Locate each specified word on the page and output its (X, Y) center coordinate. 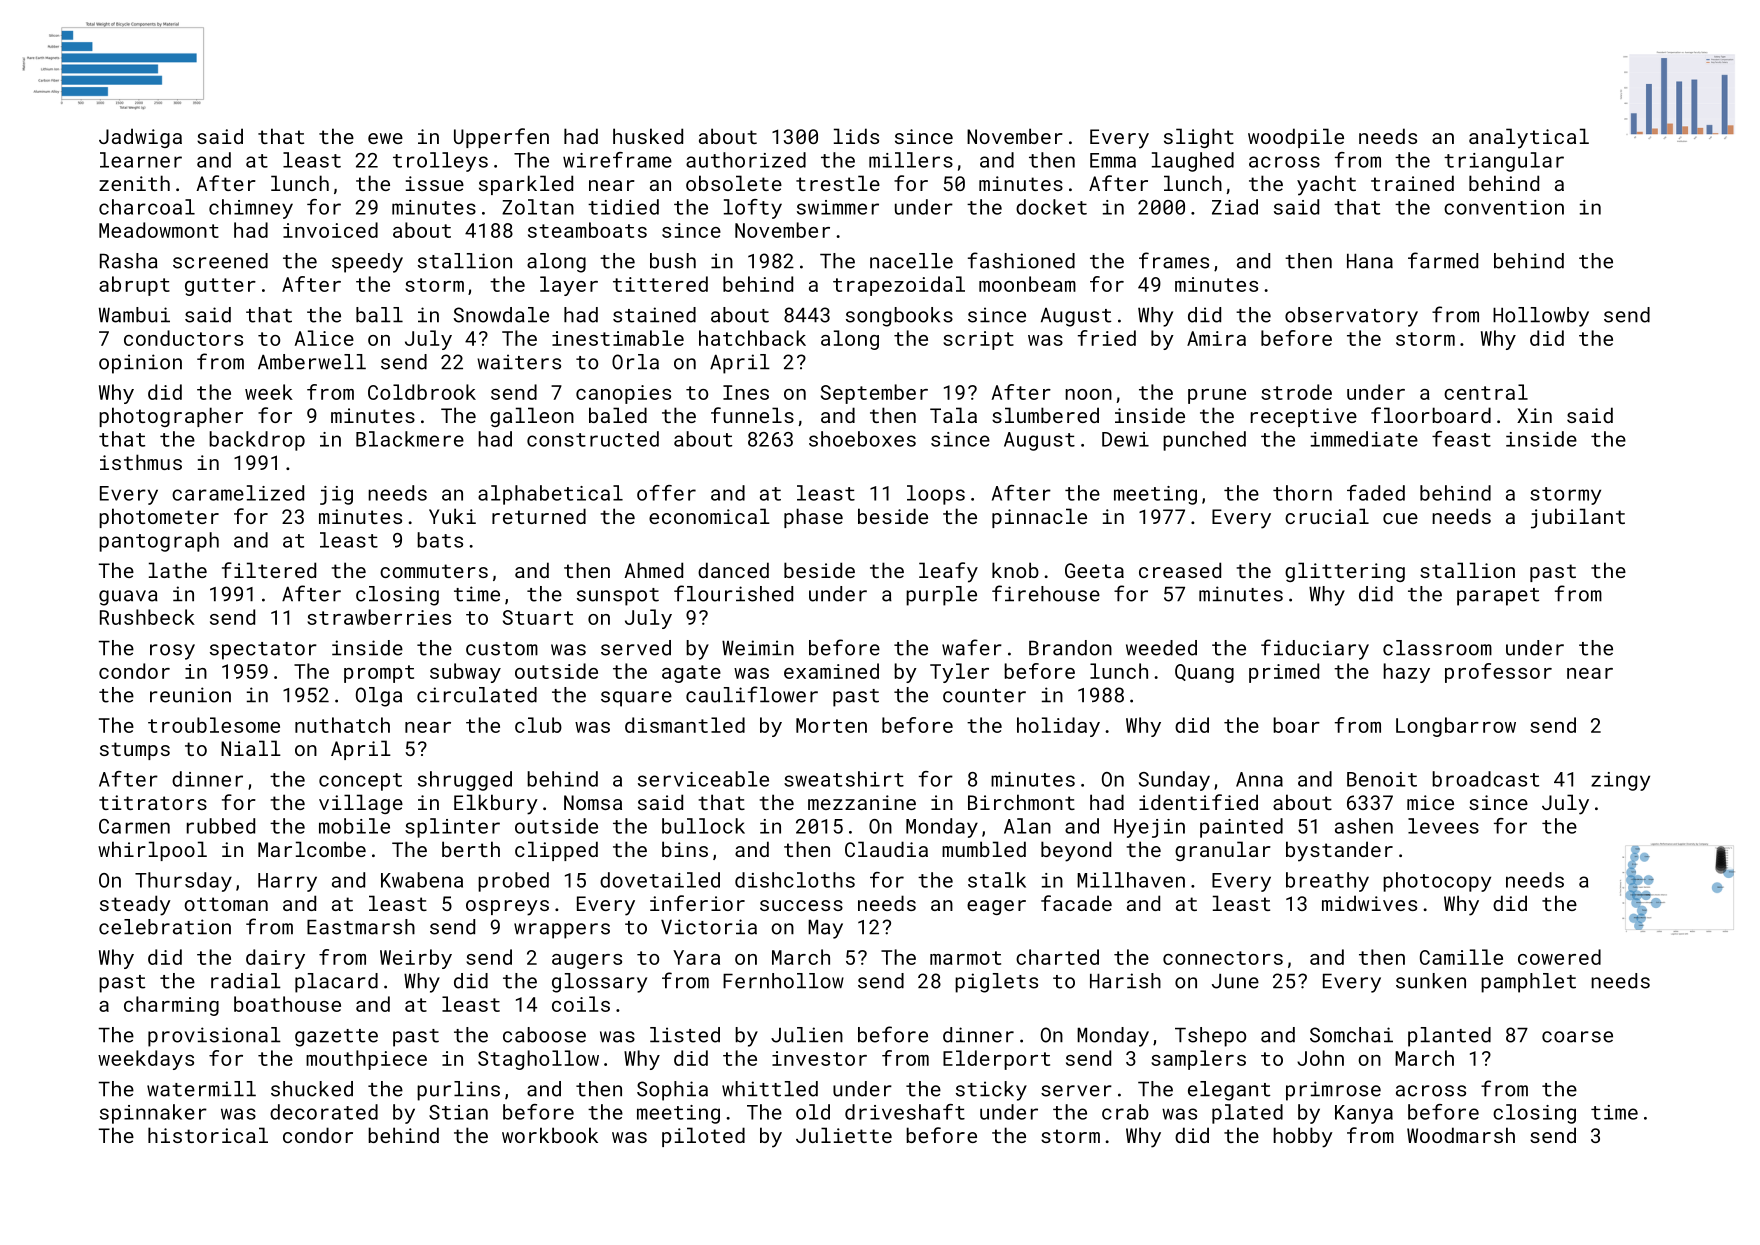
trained (1412, 183)
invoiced (330, 230)
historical (208, 1135)
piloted (703, 1137)
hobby (1303, 1137)
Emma (1113, 160)
